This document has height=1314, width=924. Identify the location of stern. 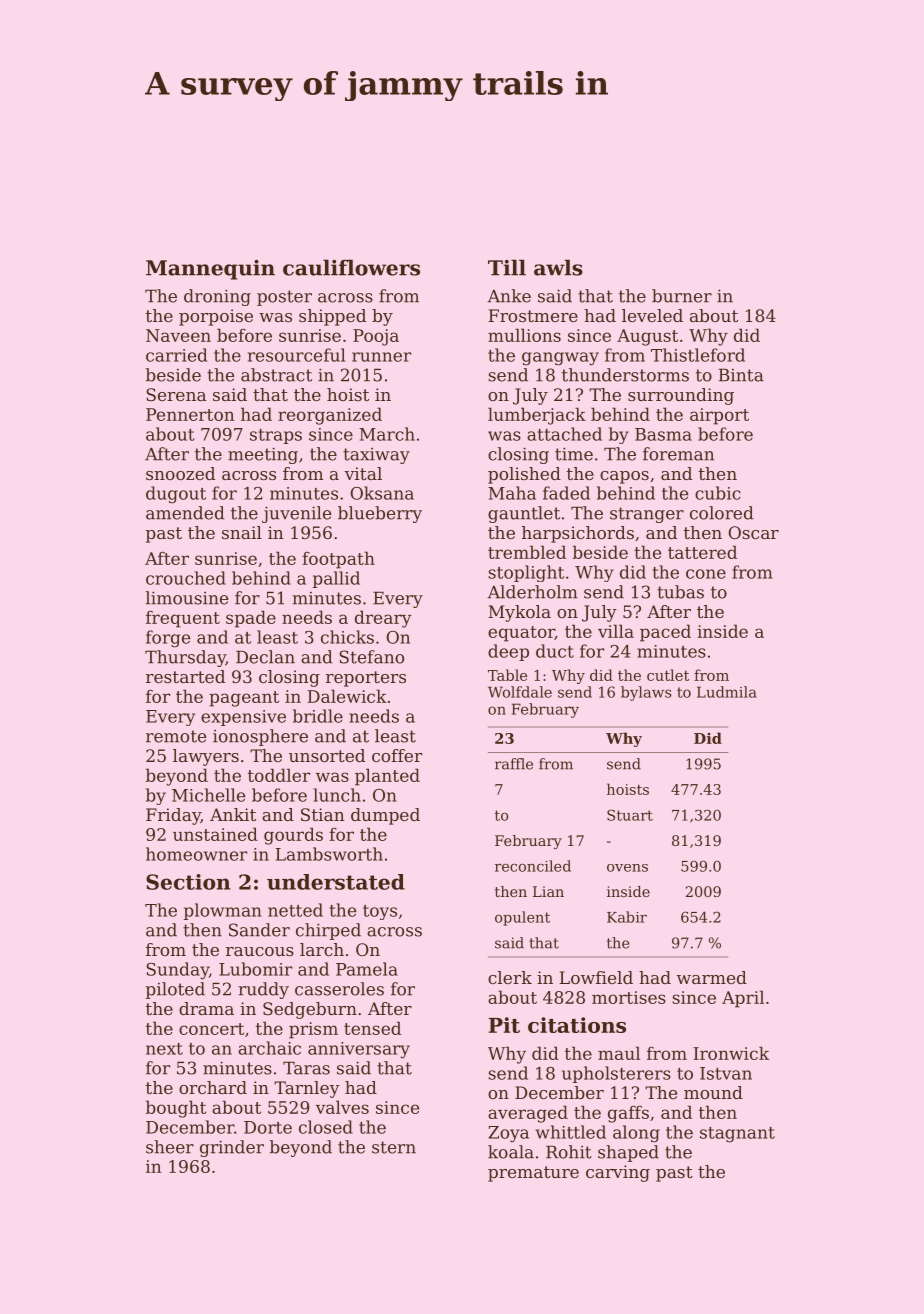
(394, 1147).
